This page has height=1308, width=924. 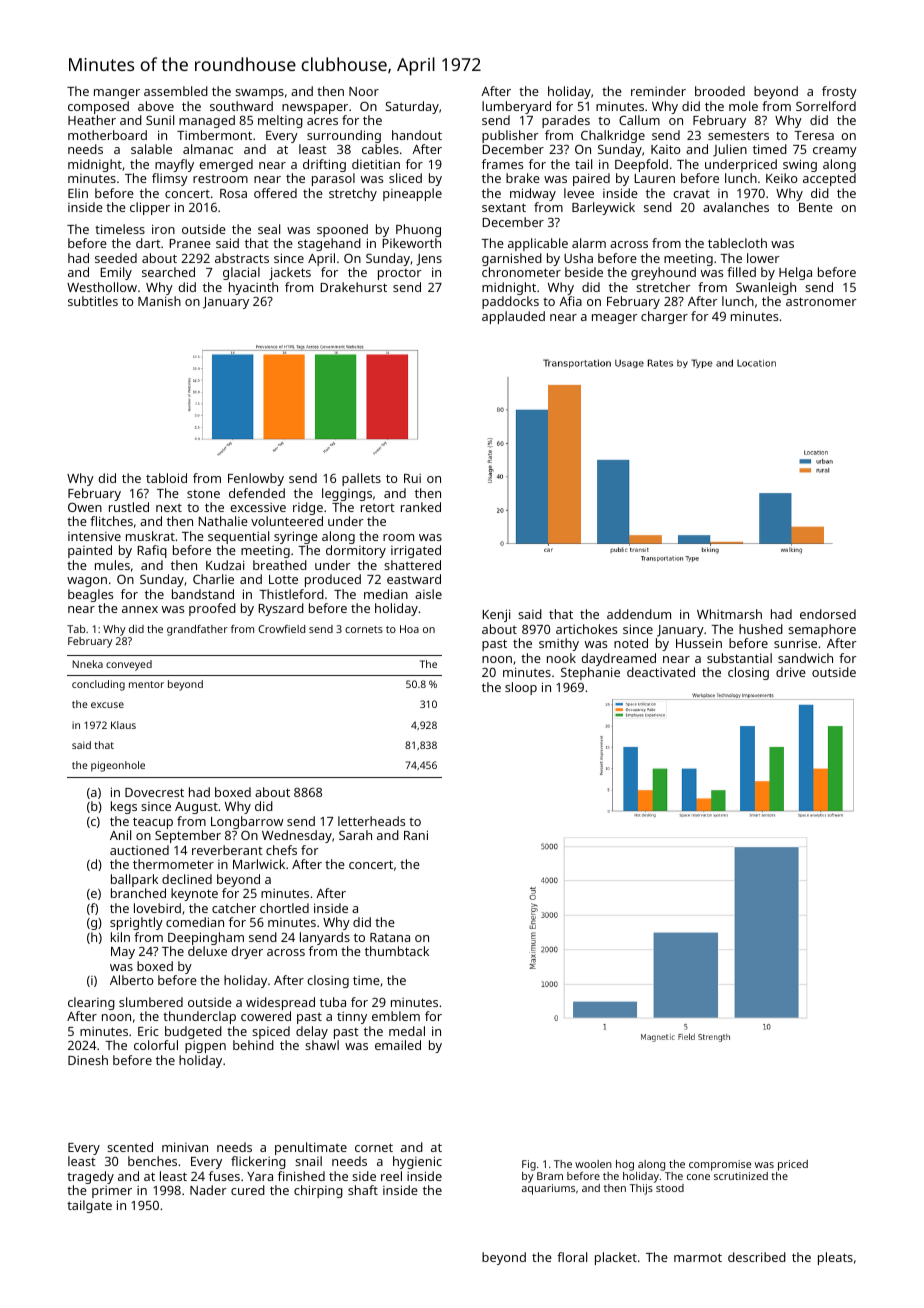 What do you see at coordinates (78, 193) in the page?
I see `Elin` at bounding box center [78, 193].
